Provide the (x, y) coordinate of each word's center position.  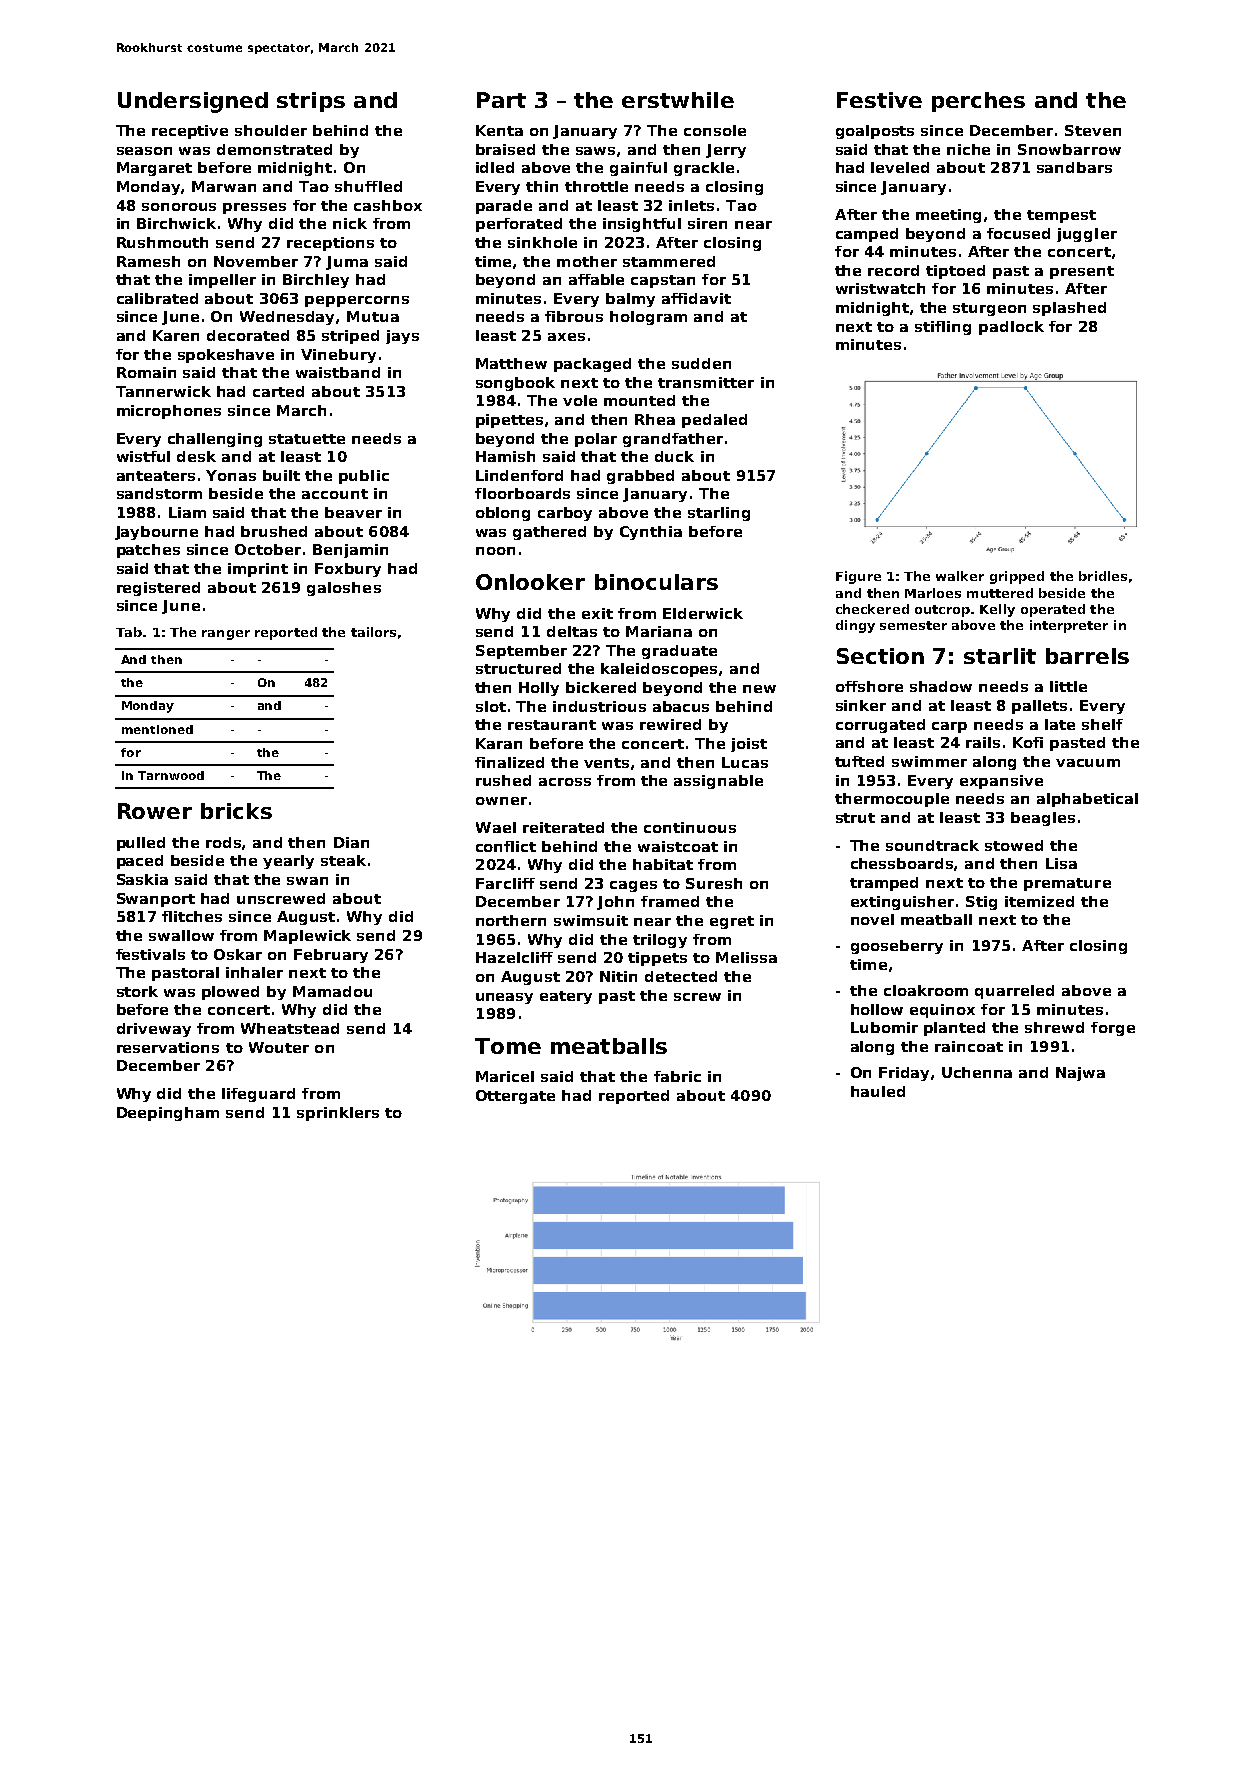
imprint (258, 570)
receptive (190, 132)
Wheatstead (290, 1028)
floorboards (522, 493)
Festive (879, 100)
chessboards (902, 863)
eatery (566, 997)
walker (960, 576)
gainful (638, 169)
